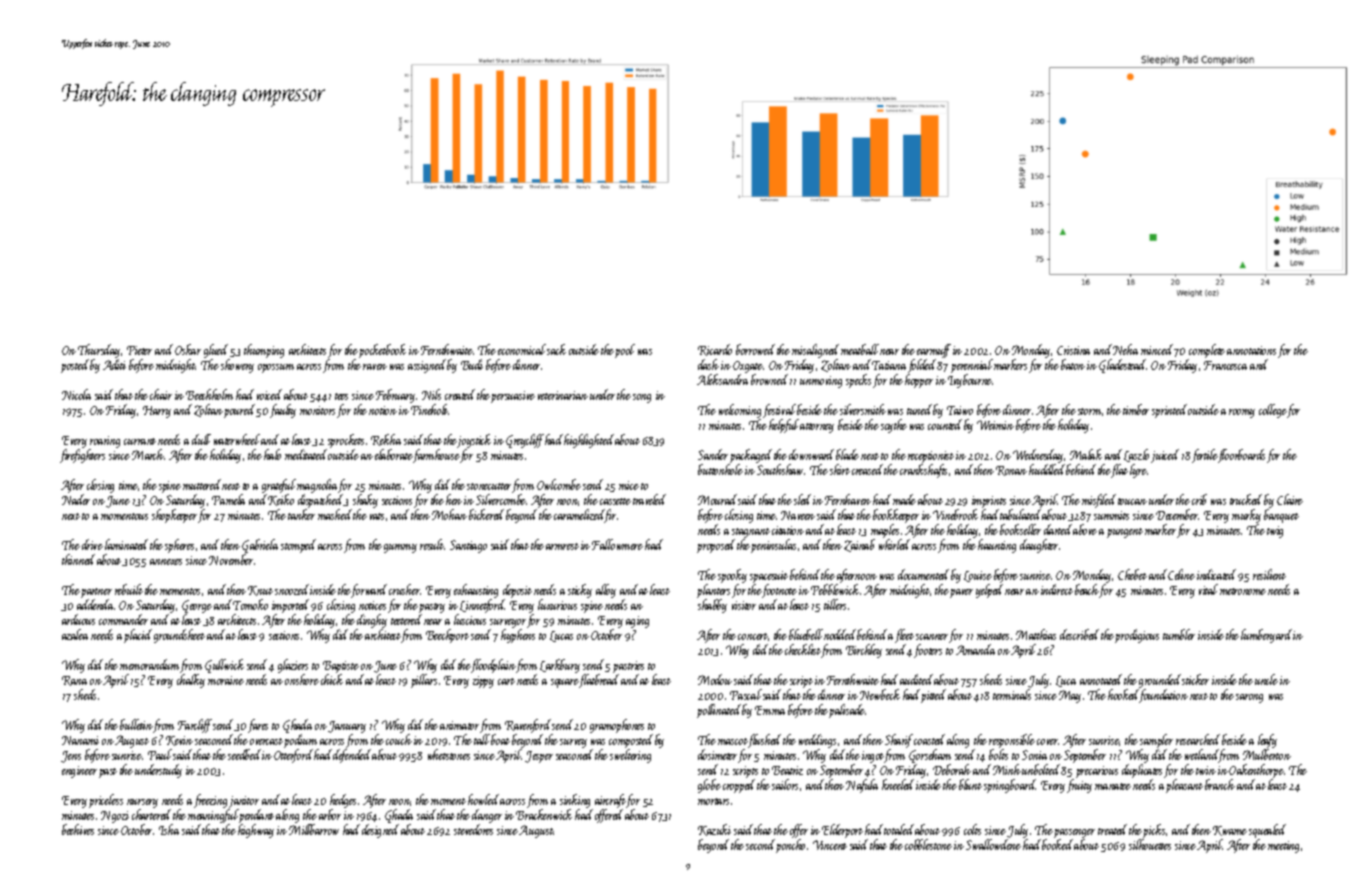  I want to click on metronome, so click(1243, 591).
